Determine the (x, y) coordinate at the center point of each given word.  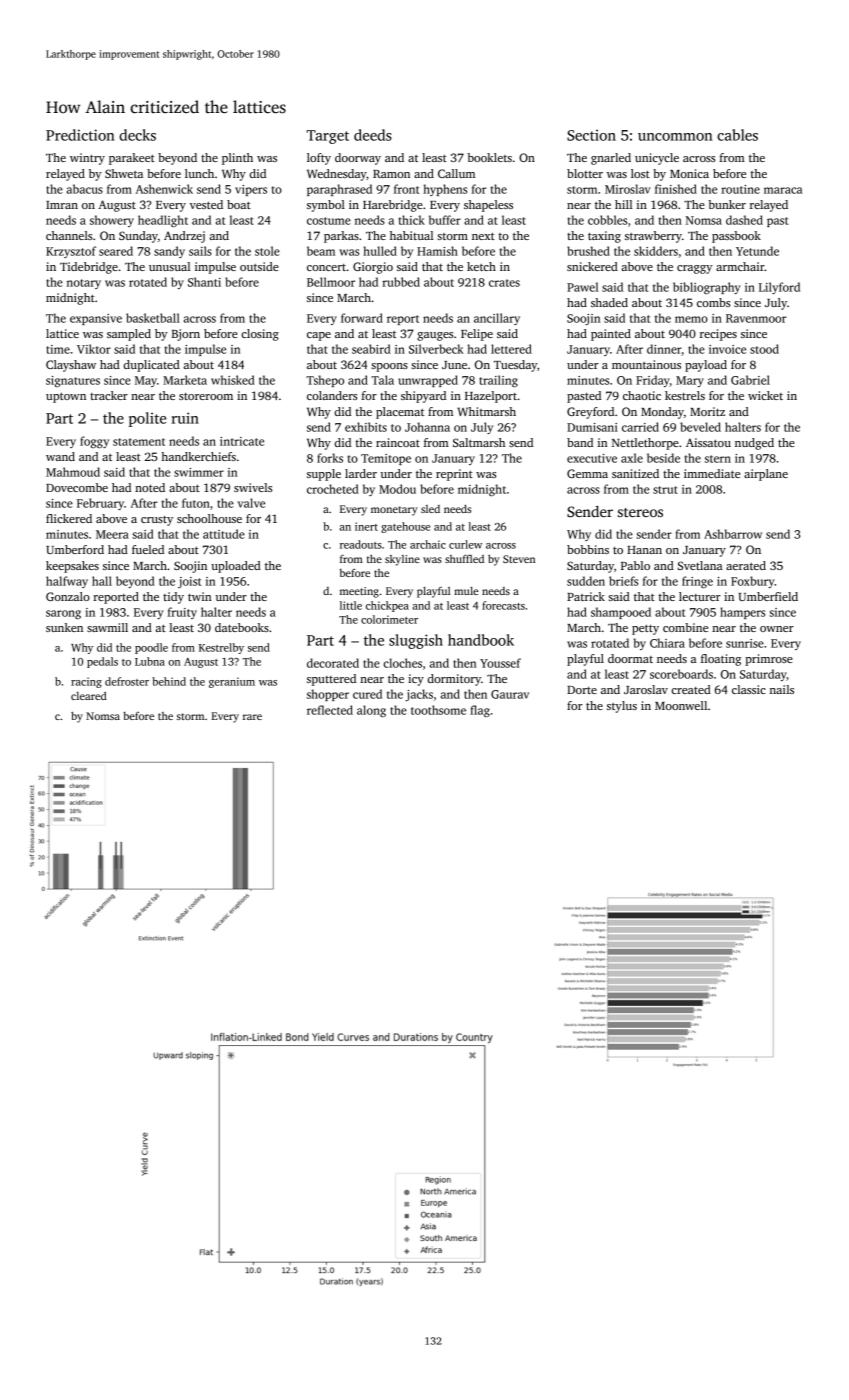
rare (252, 717)
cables (737, 135)
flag (480, 711)
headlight (163, 221)
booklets (489, 157)
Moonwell (681, 705)
